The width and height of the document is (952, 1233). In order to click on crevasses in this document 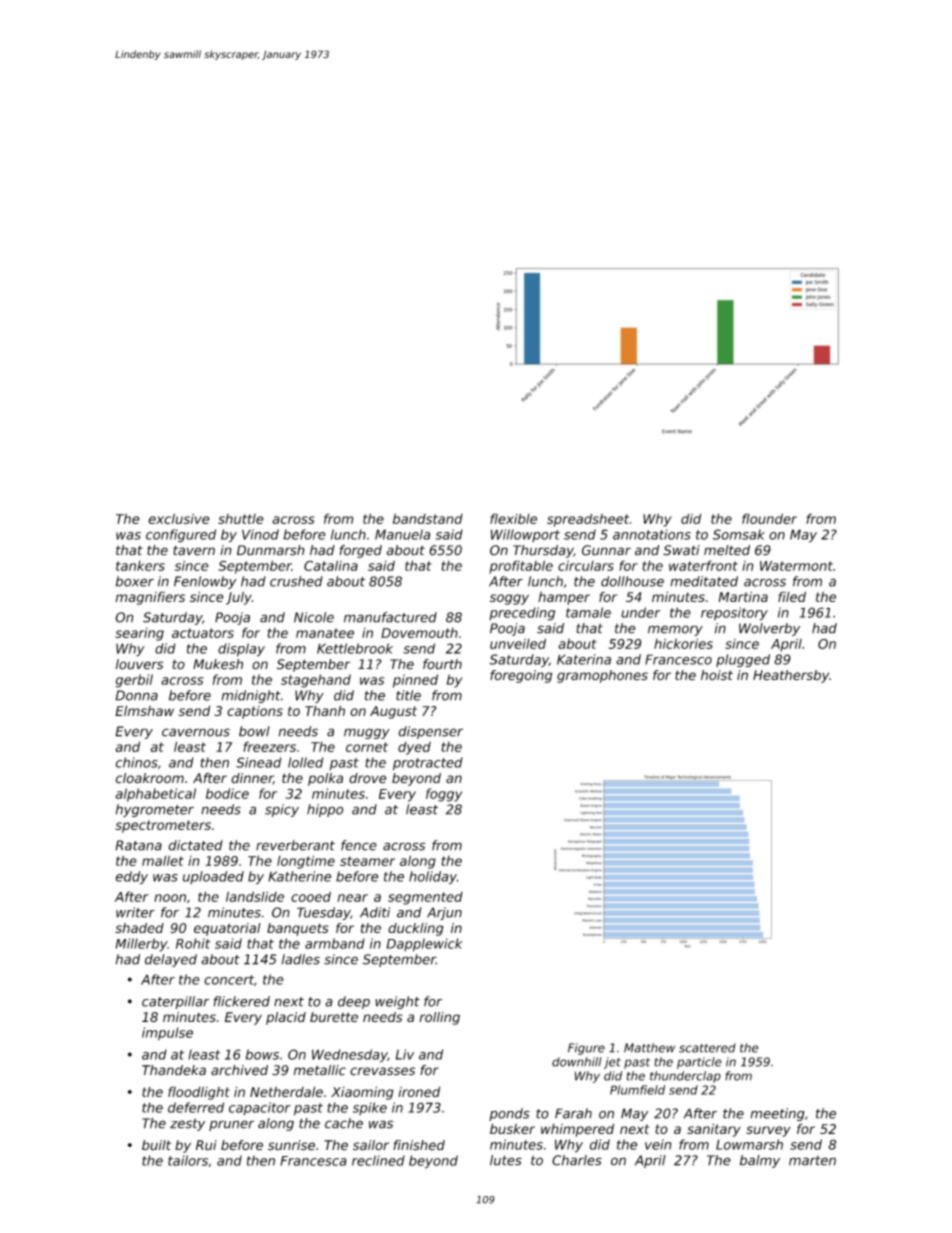, I will do `click(382, 1071)`.
